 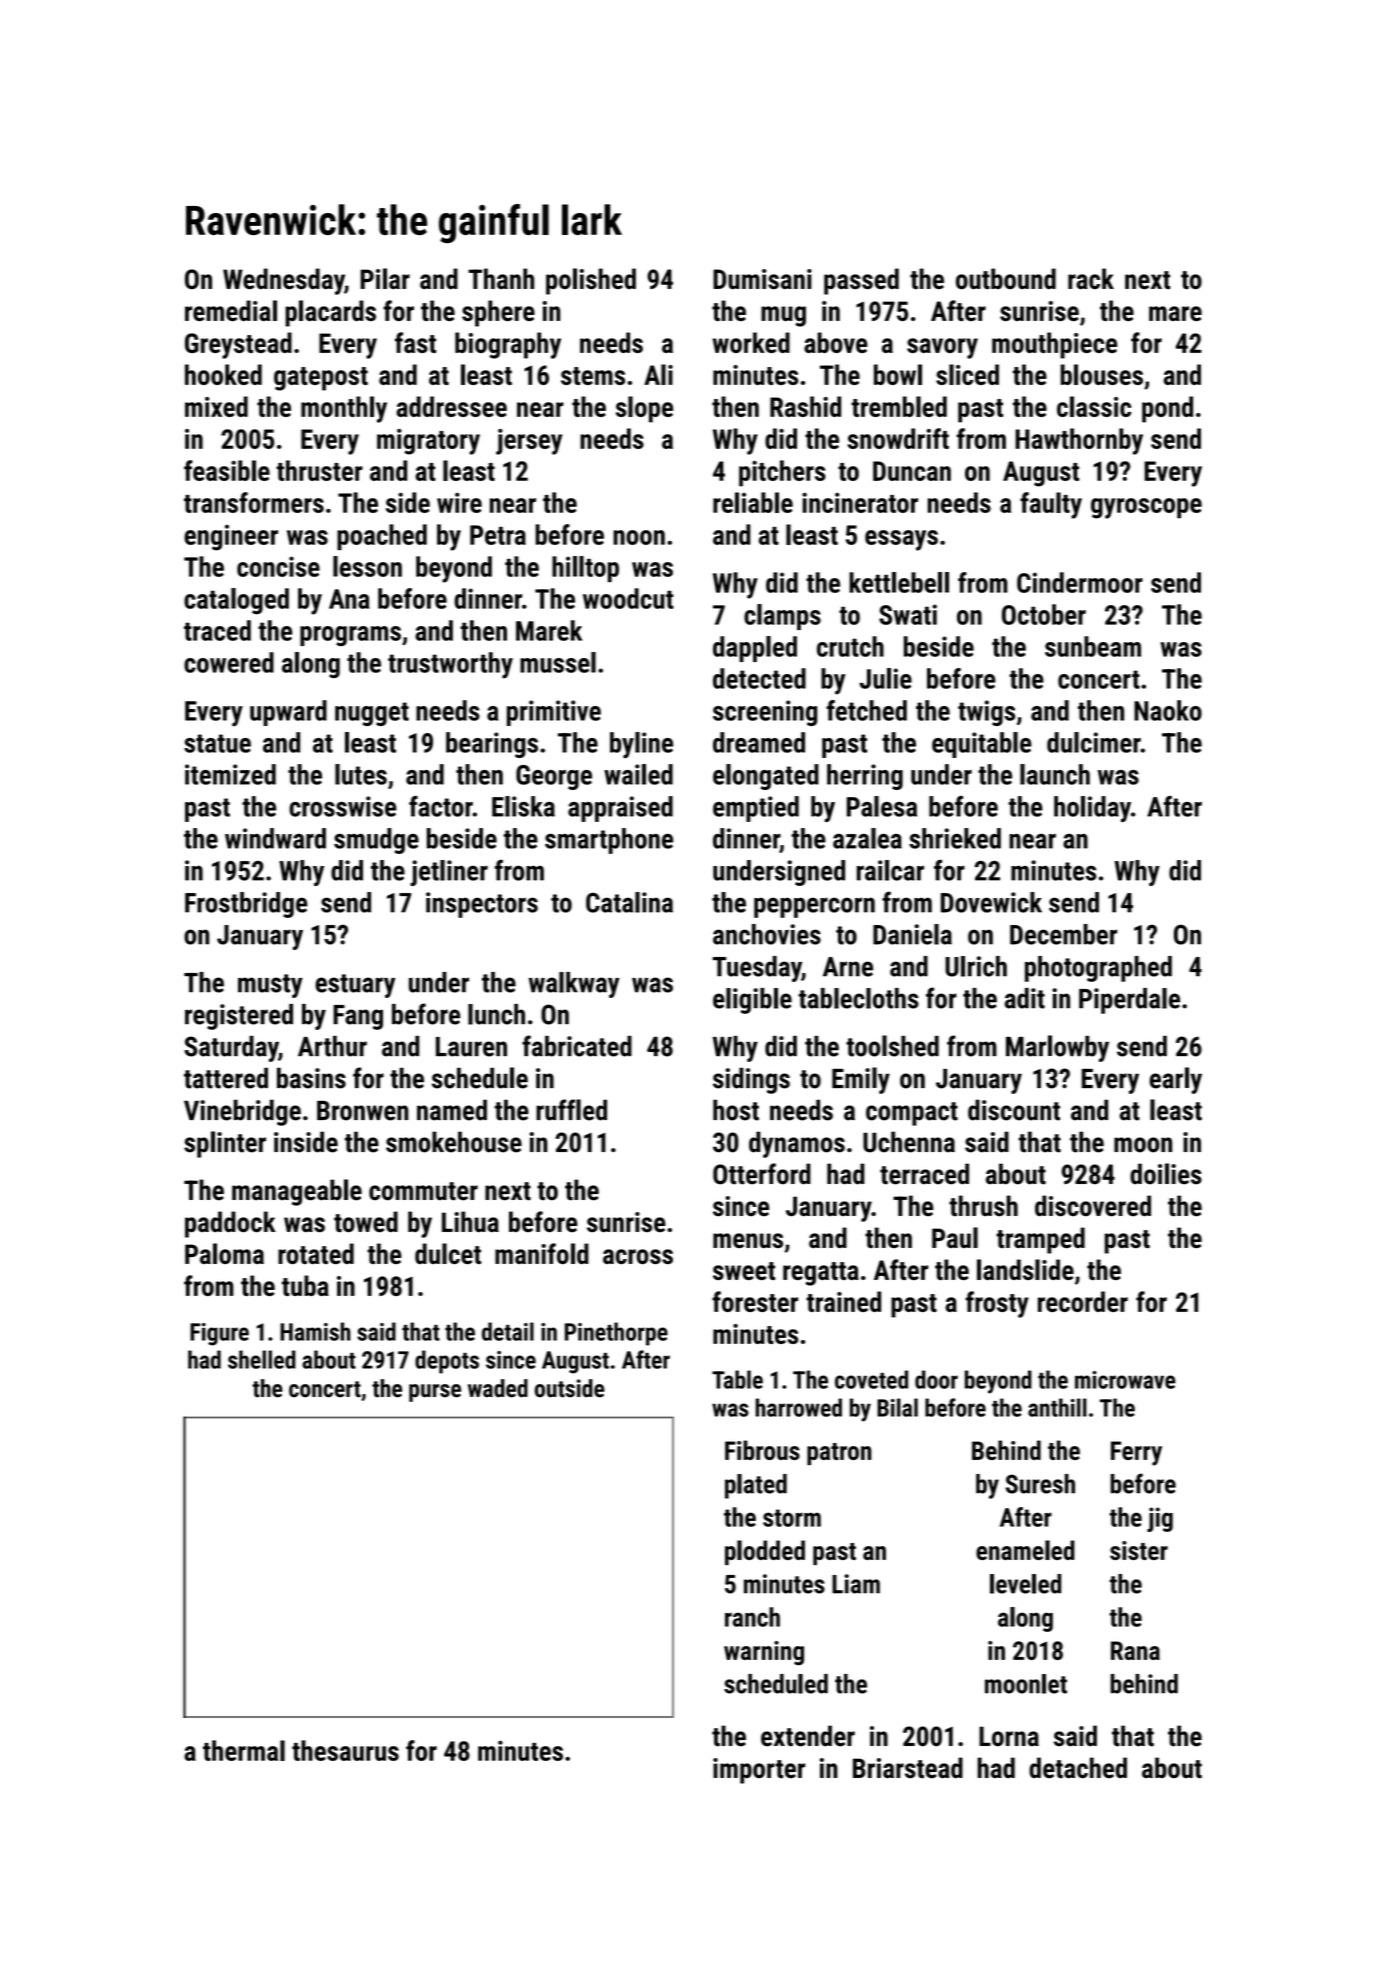 What do you see at coordinates (498, 1388) in the screenshot?
I see `waded` at bounding box center [498, 1388].
